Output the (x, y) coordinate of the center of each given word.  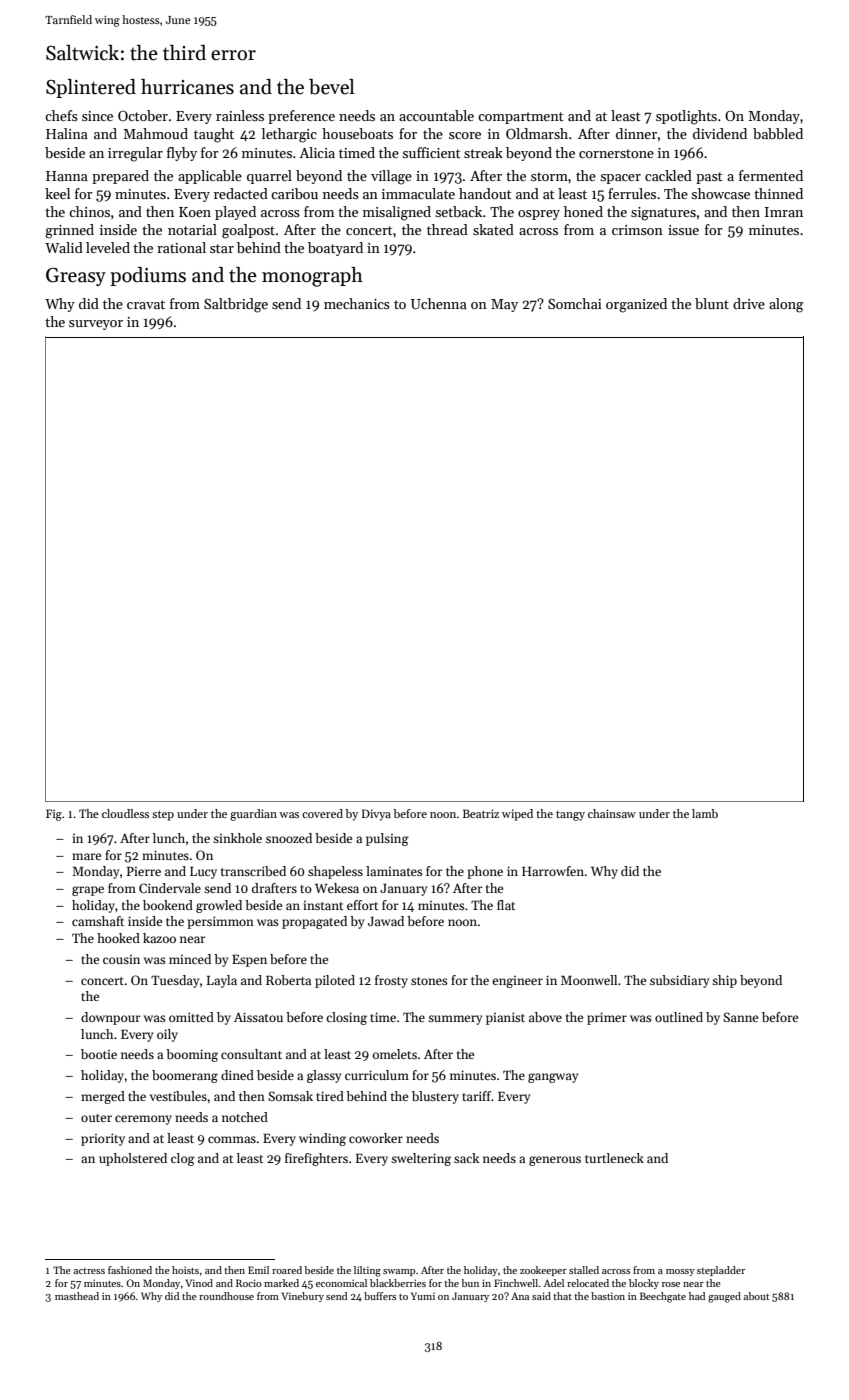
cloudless (125, 813)
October (143, 115)
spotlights (686, 117)
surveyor (96, 325)
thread (447, 229)
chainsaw (612, 813)
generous (555, 1161)
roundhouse (226, 1296)
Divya (376, 815)
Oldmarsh (537, 133)
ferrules (632, 193)
